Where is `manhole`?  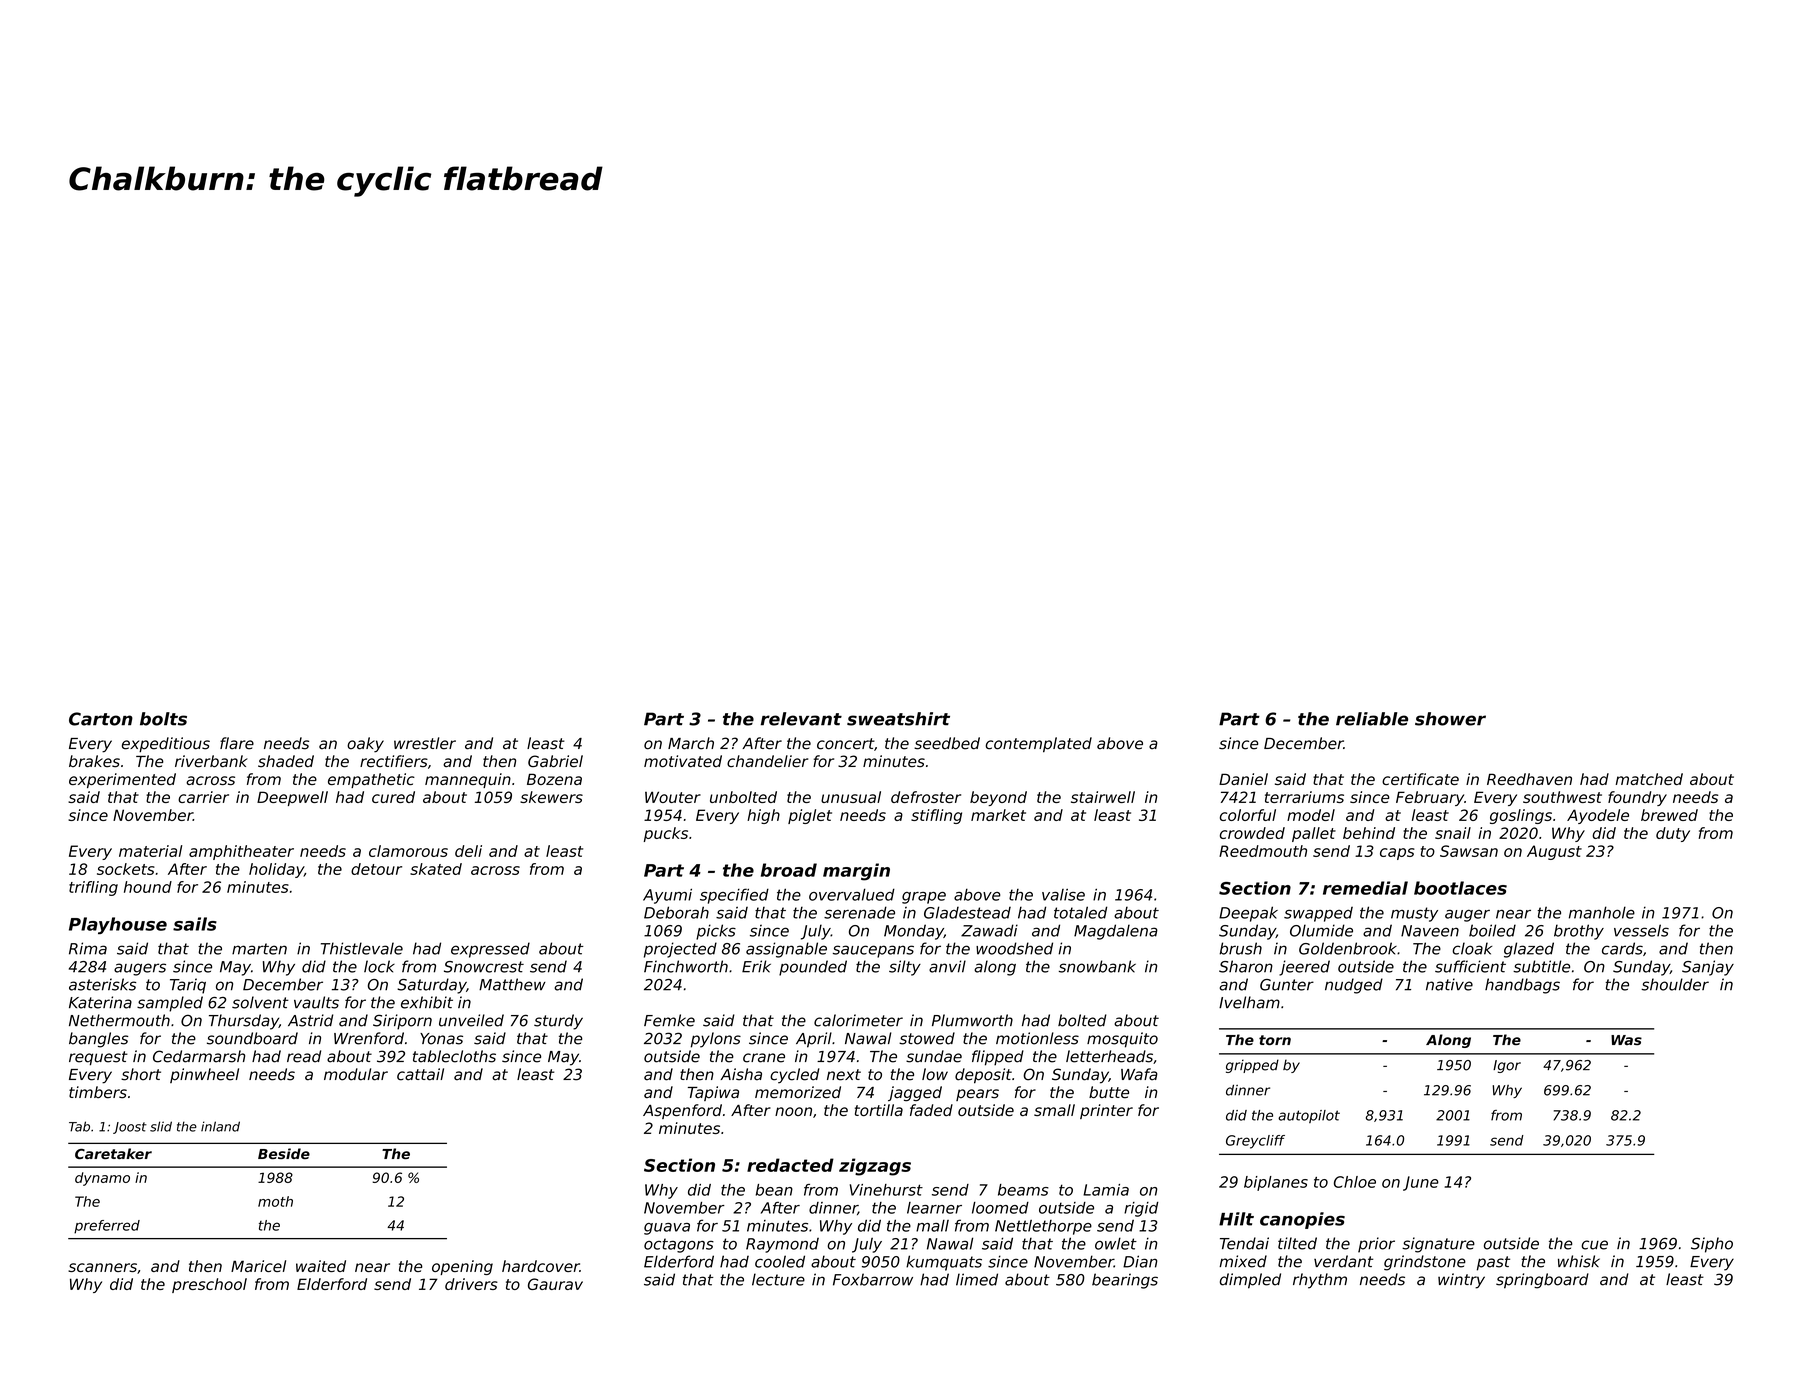
manhole is located at coordinates (1602, 912).
